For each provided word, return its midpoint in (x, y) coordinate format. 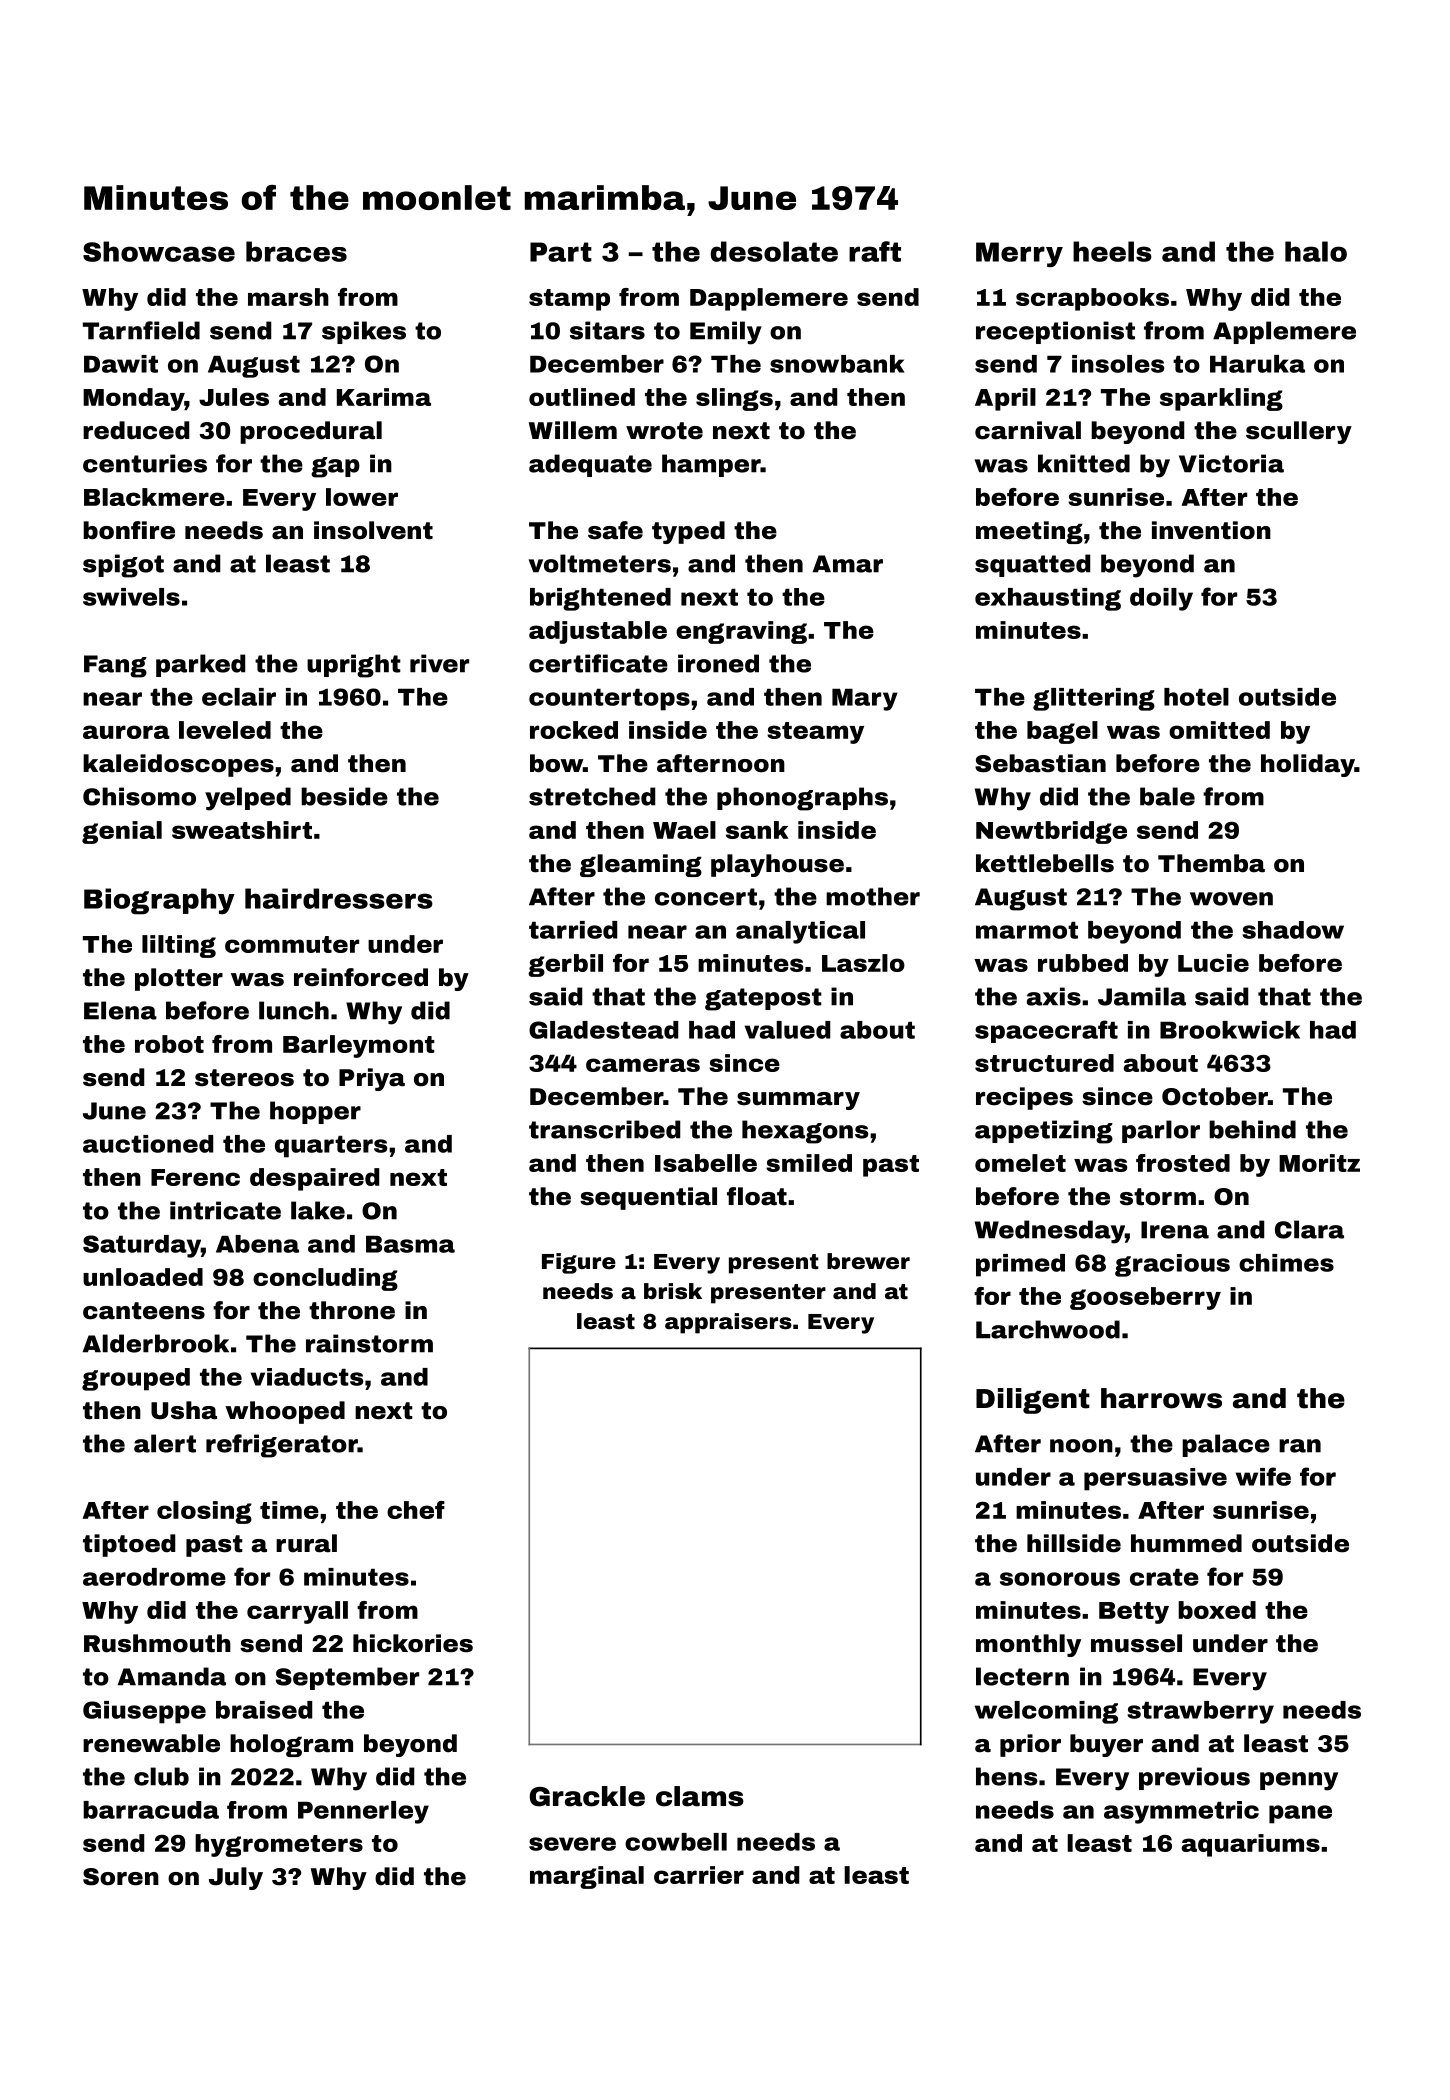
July (236, 1878)
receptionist (1055, 332)
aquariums (1251, 1845)
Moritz (1319, 1163)
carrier (699, 1875)
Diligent (1033, 1401)
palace (1226, 1445)
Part (561, 252)
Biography (159, 901)
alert (165, 1443)
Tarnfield (141, 330)
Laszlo (863, 963)
